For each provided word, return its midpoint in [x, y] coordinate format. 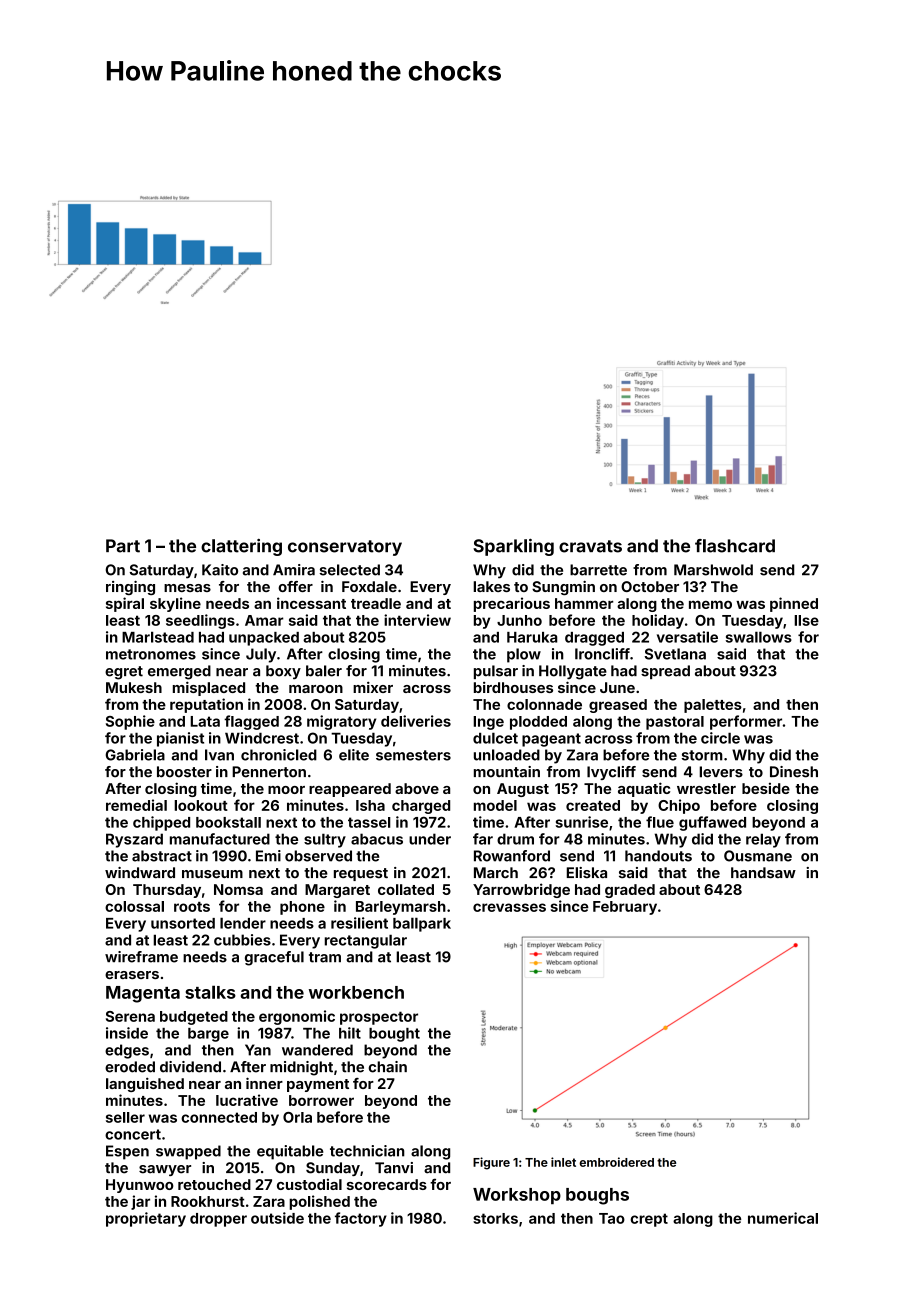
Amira [294, 570]
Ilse [806, 620]
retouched [214, 1184]
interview [417, 620]
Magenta [143, 994]
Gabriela [135, 755]
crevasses [509, 907]
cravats [590, 546]
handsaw [763, 873]
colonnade [544, 704]
